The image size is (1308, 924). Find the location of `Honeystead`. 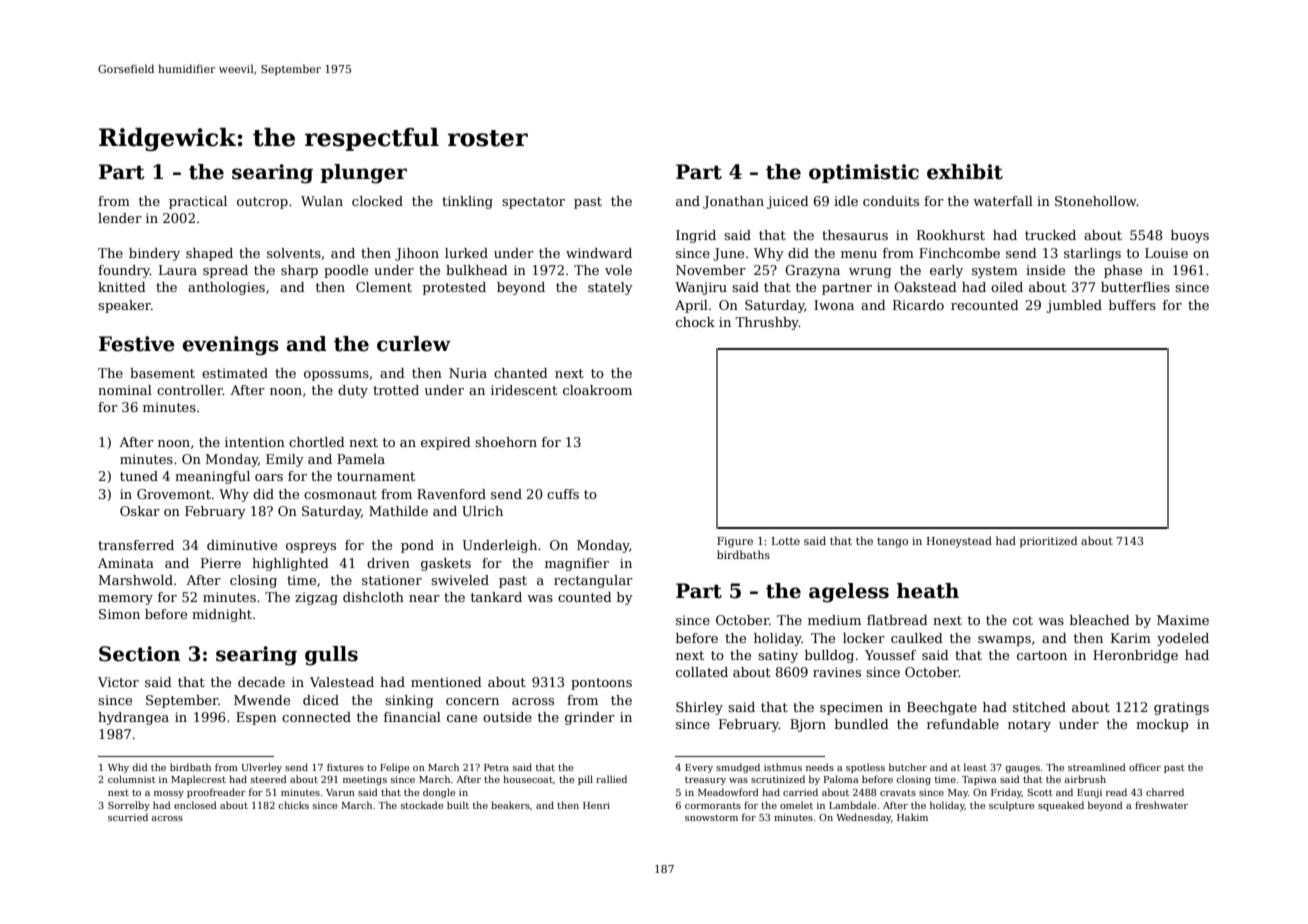

Honeystead is located at coordinates (959, 542).
